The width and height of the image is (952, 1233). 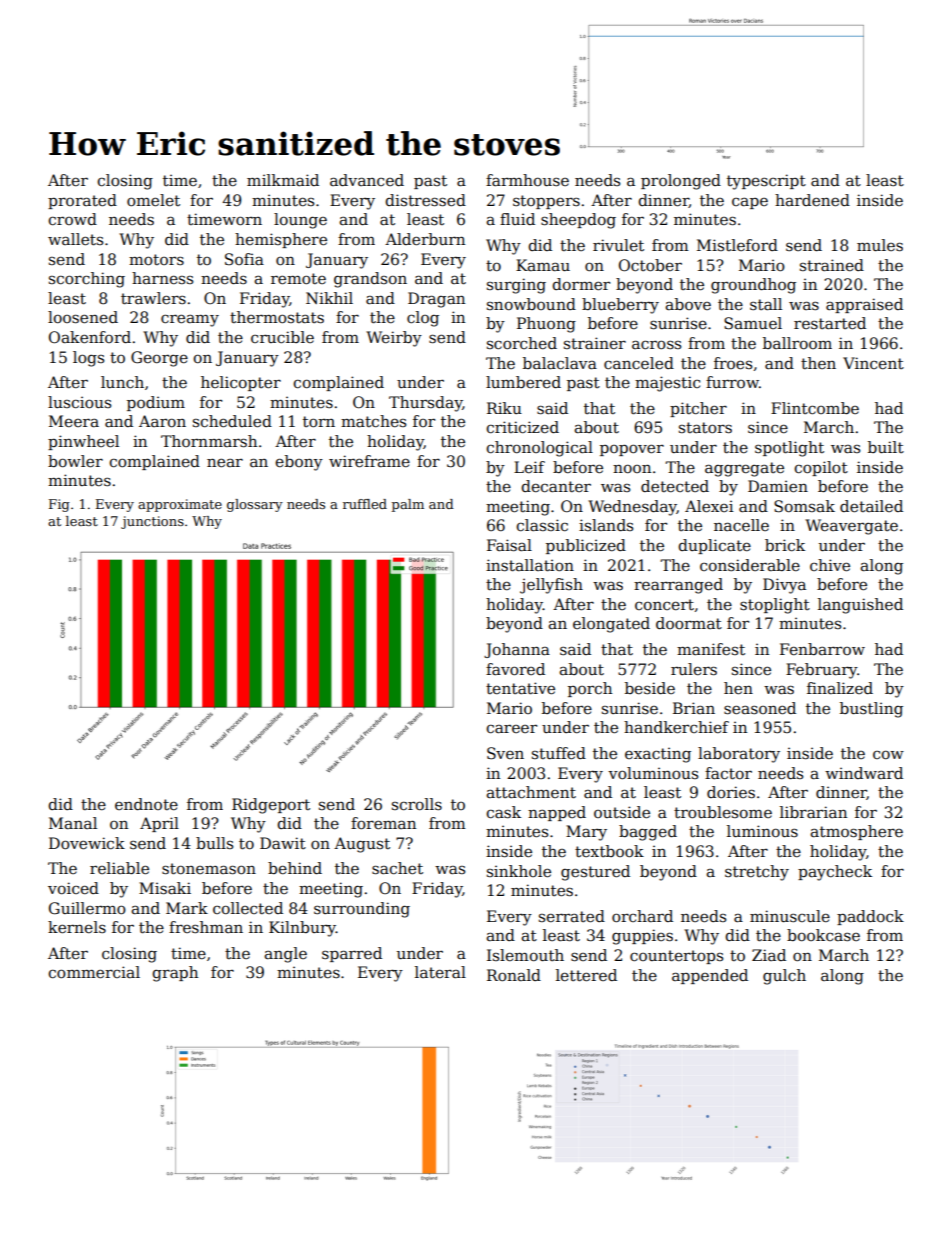 I want to click on endnote, so click(x=146, y=804).
